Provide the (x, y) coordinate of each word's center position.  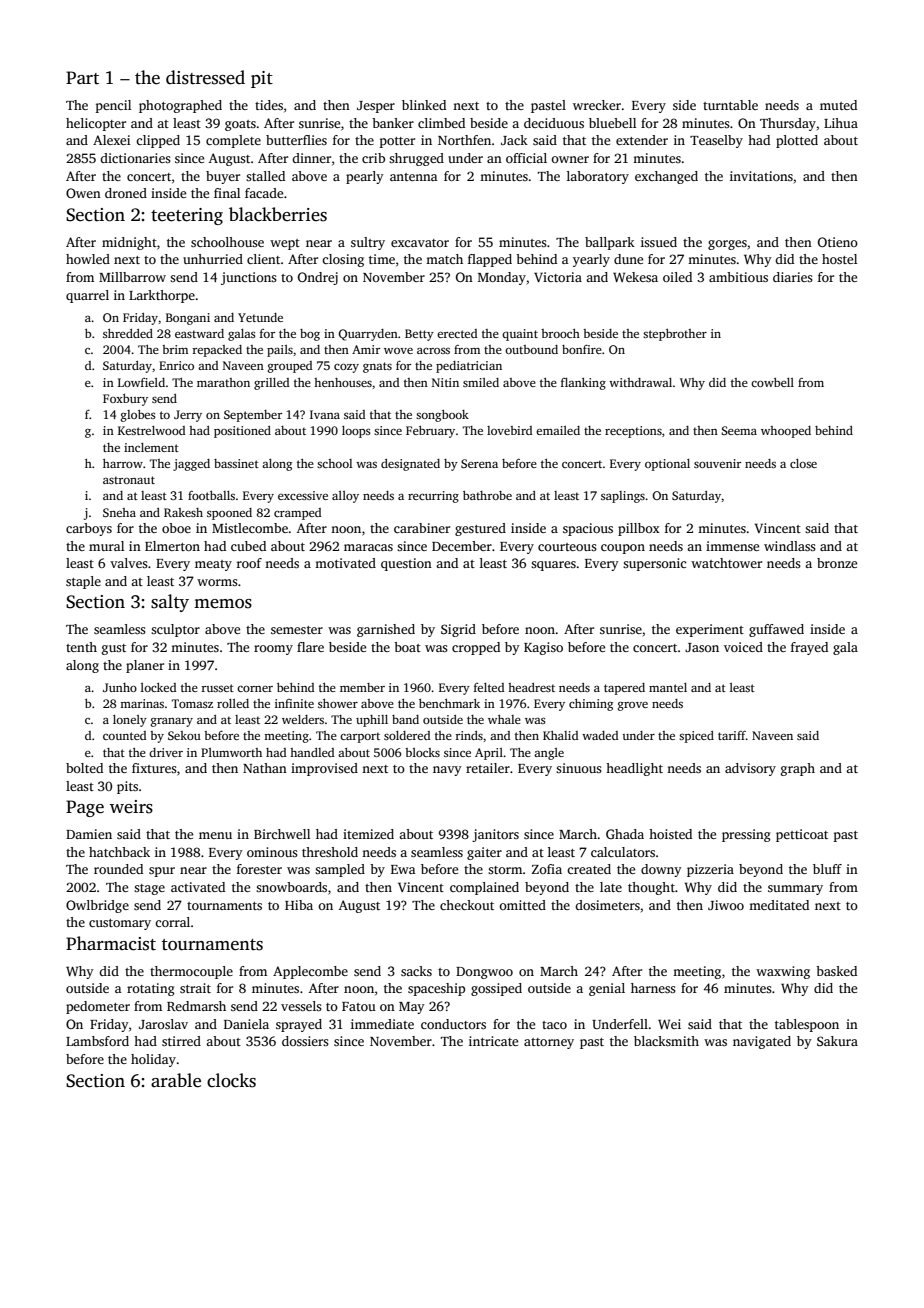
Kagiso (543, 648)
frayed (809, 648)
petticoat (802, 835)
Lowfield (141, 382)
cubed (248, 546)
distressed (205, 77)
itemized (368, 834)
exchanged (666, 177)
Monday (502, 278)
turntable (730, 105)
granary (172, 722)
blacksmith (666, 1041)
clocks (231, 1080)
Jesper (376, 107)
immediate (382, 1024)
